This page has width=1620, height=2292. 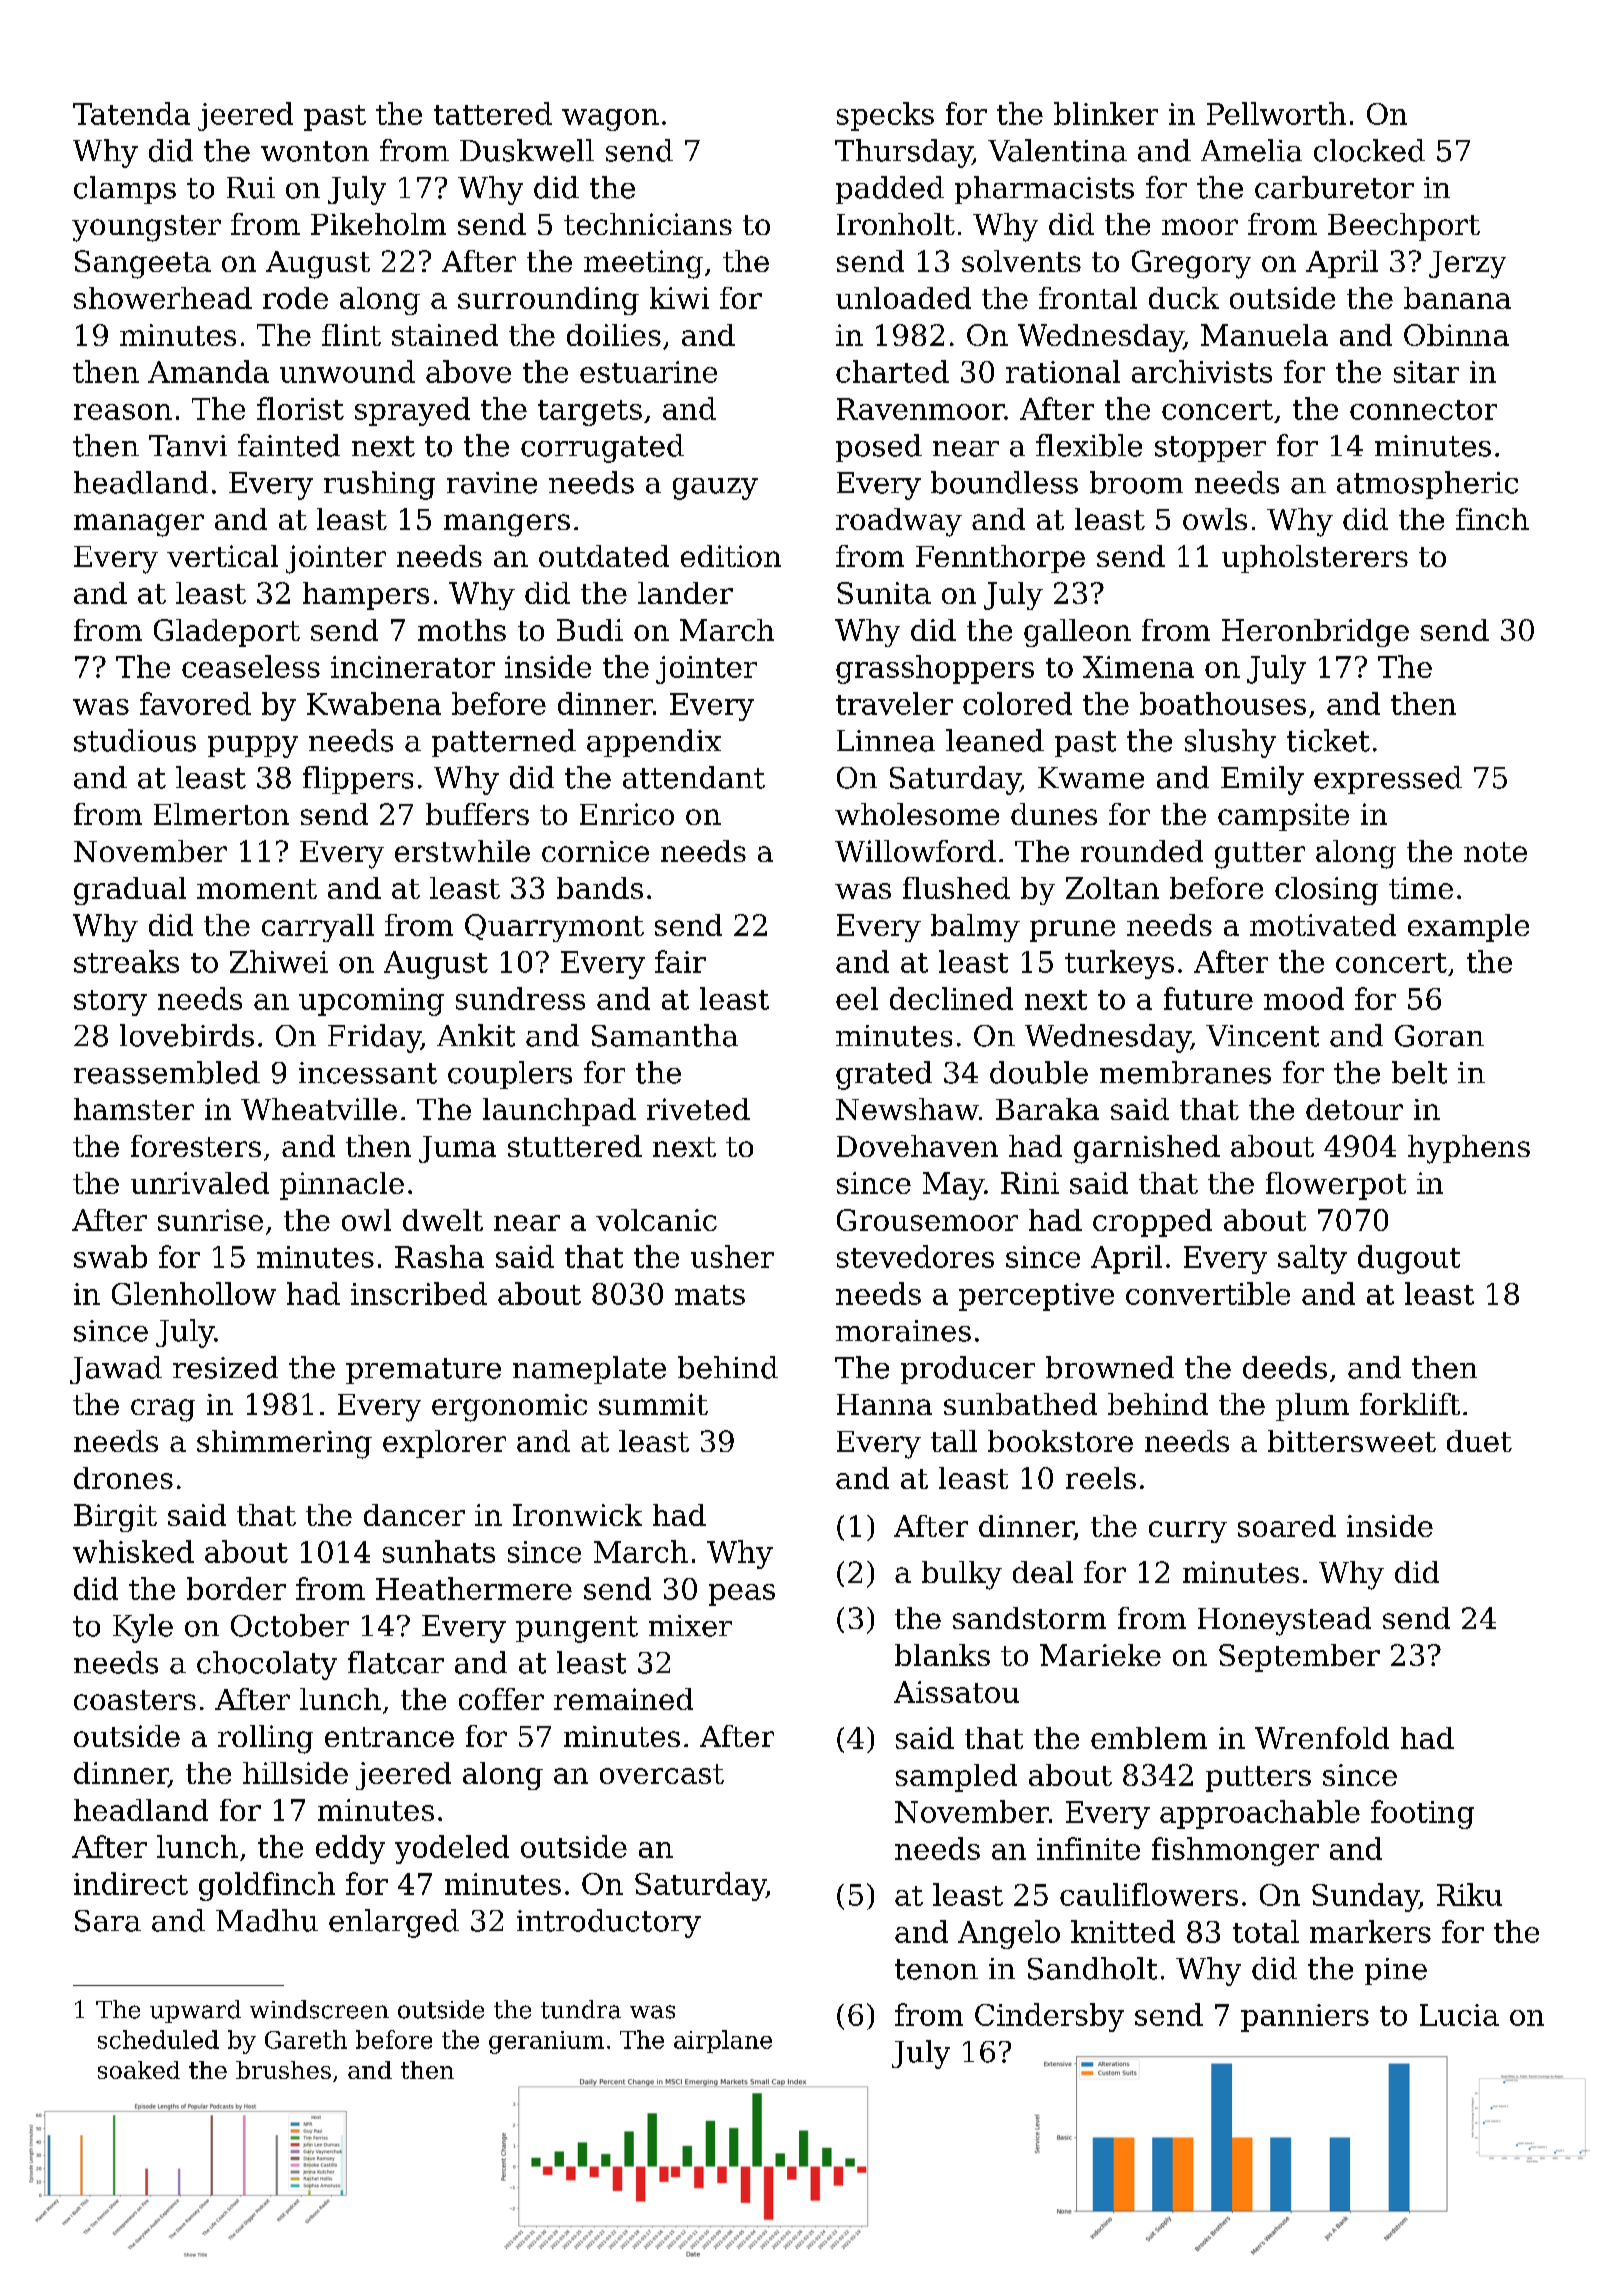 What do you see at coordinates (885, 116) in the page?
I see `specks` at bounding box center [885, 116].
